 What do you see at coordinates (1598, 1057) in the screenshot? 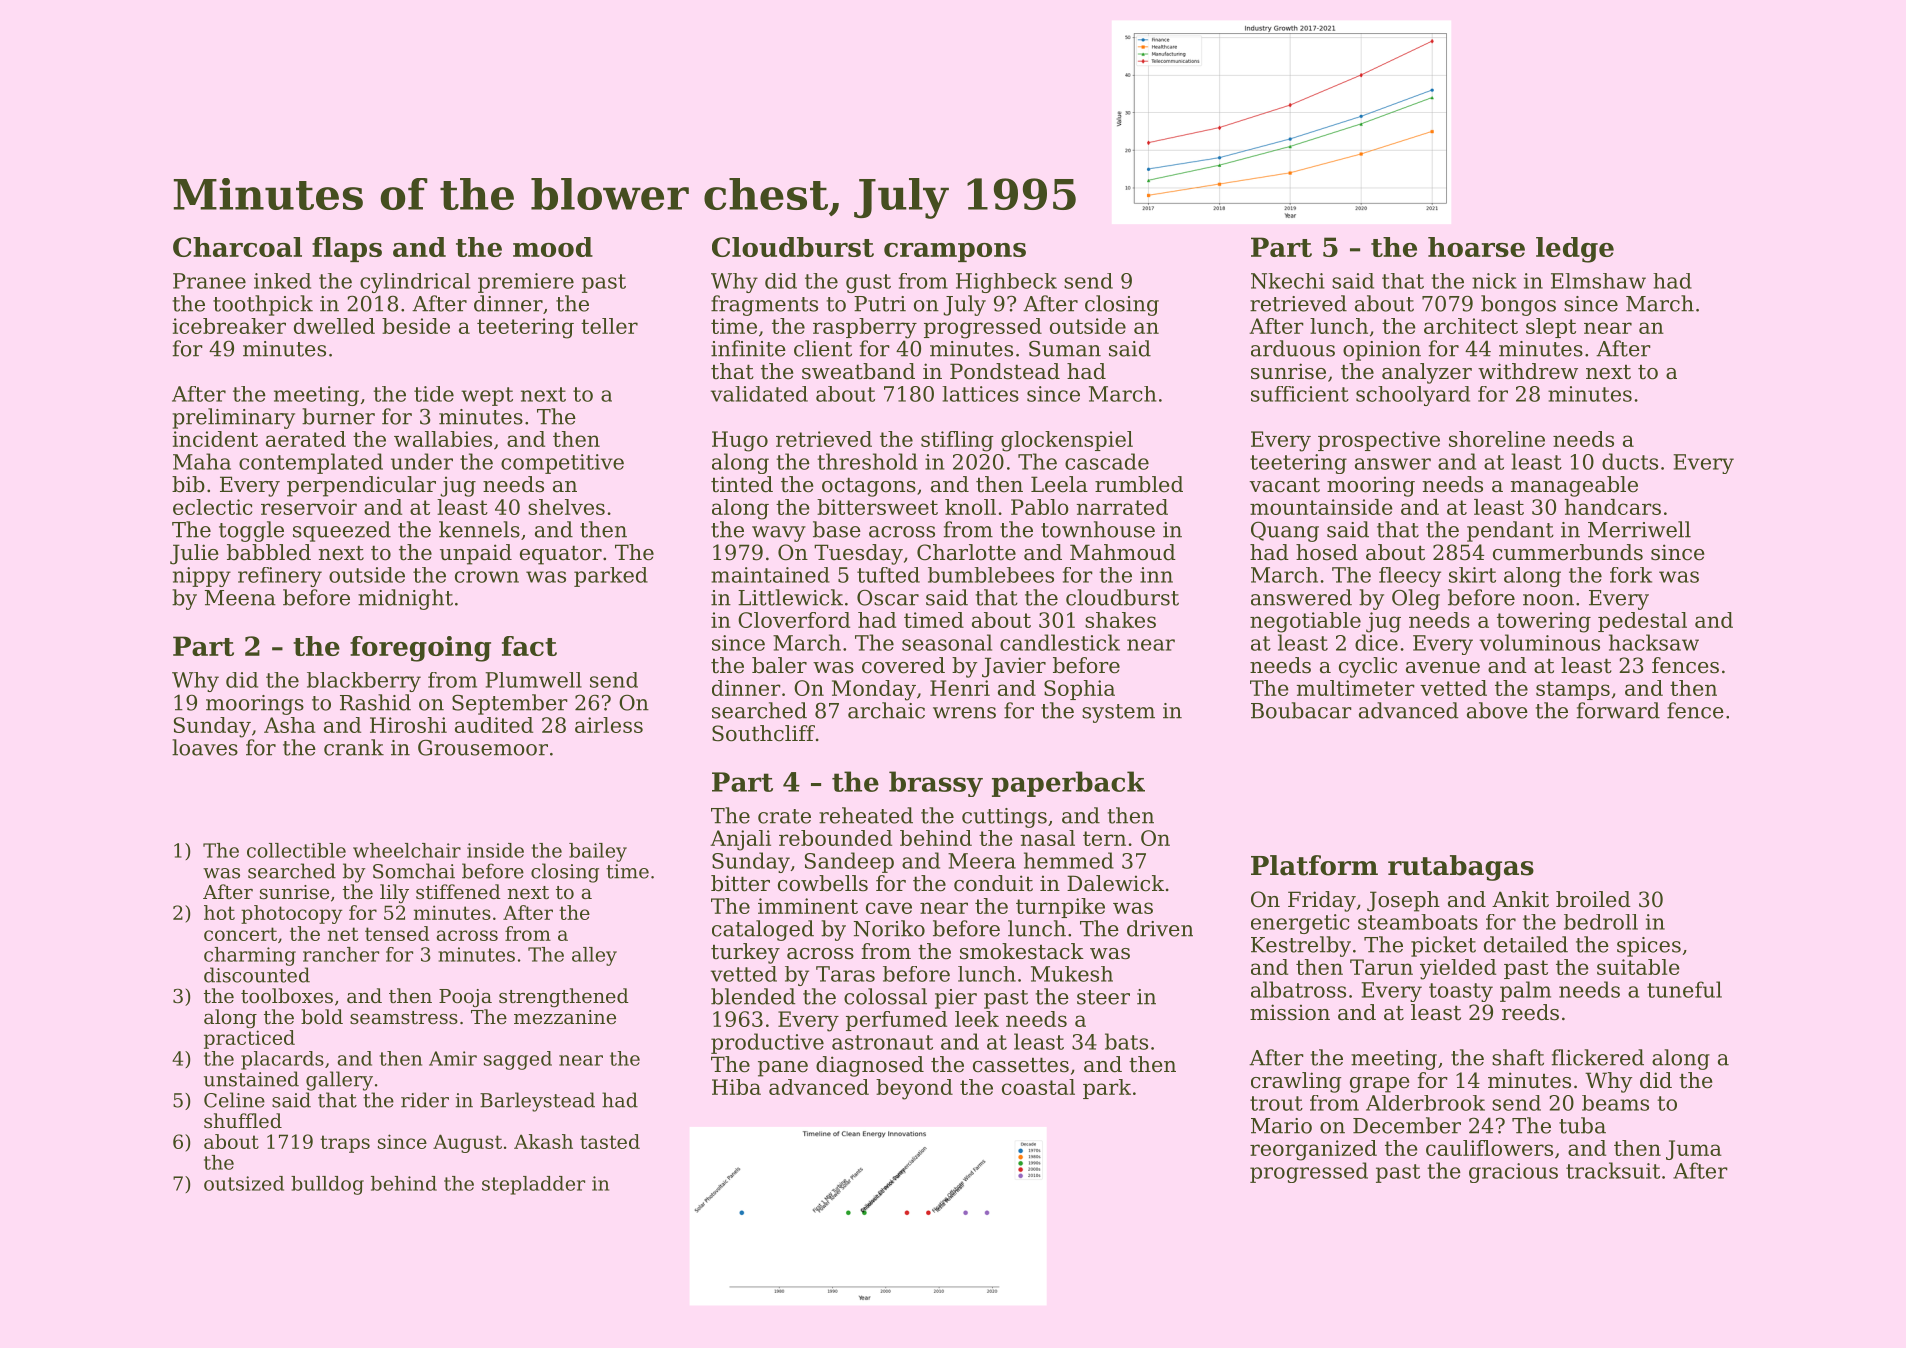
I see `flickered` at bounding box center [1598, 1057].
